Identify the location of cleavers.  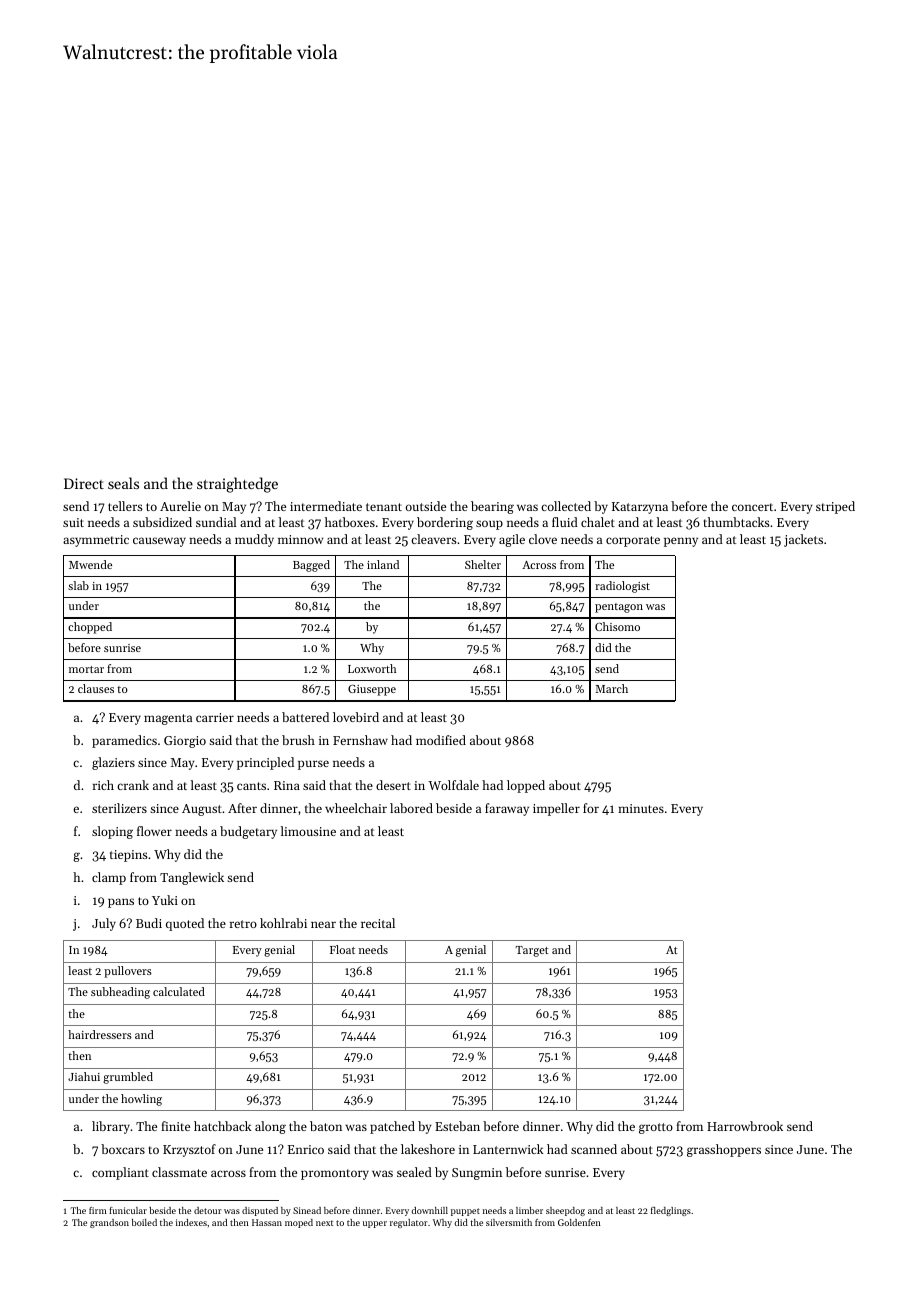
(434, 539).
